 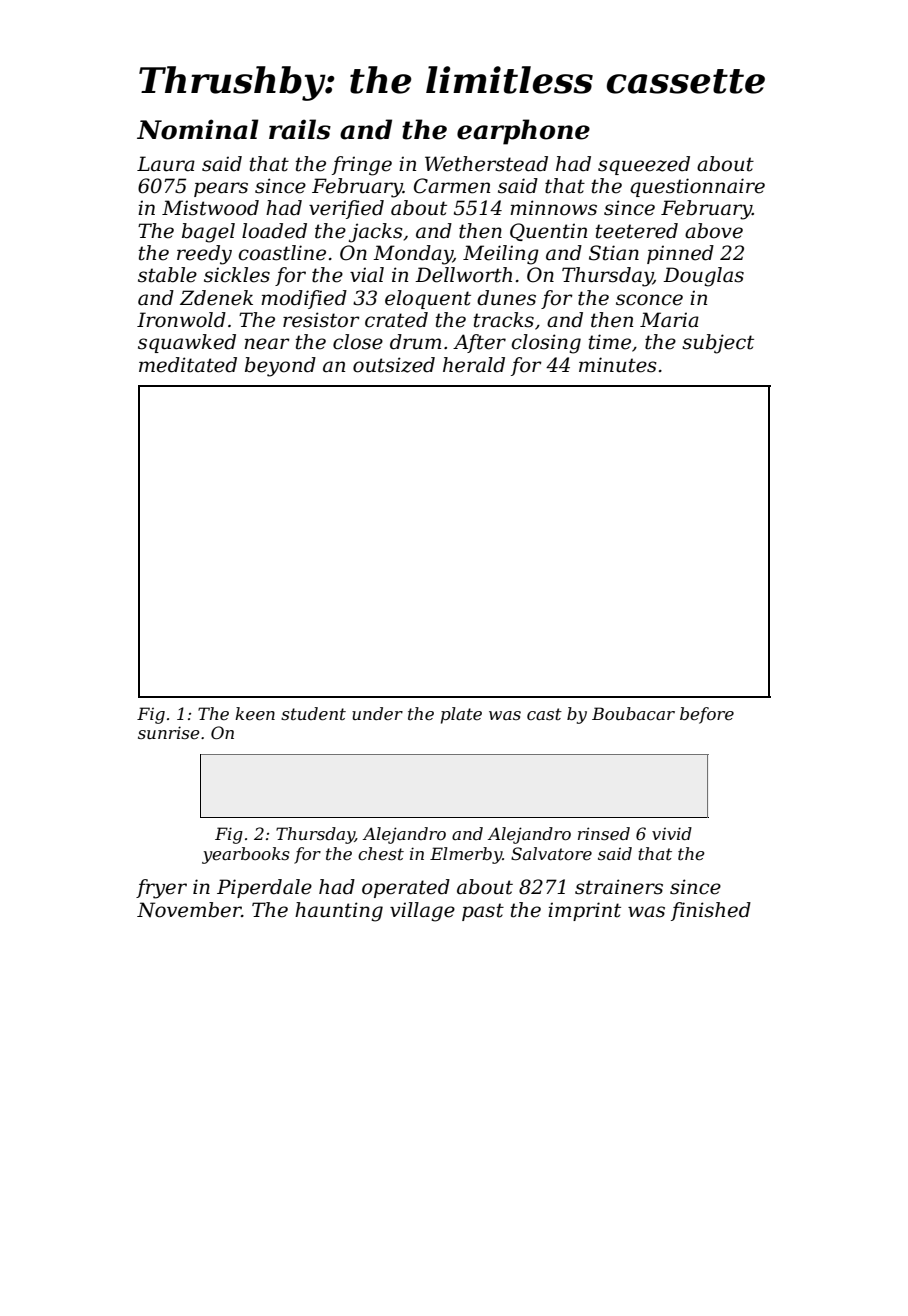 What do you see at coordinates (255, 713) in the image?
I see `keen` at bounding box center [255, 713].
